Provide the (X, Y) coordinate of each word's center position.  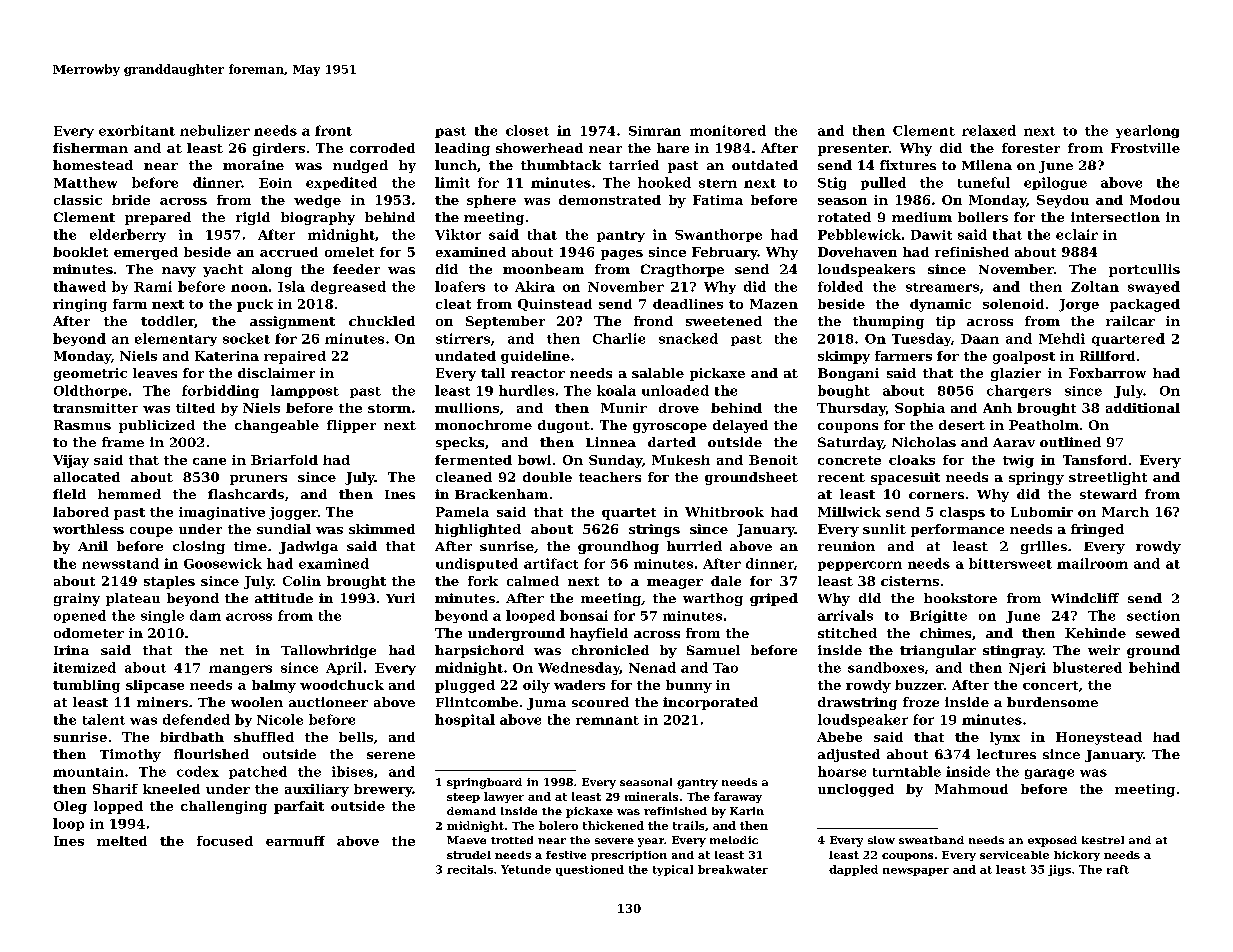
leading (462, 149)
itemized (84, 667)
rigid (253, 218)
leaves (155, 373)
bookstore (960, 598)
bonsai (584, 615)
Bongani (848, 374)
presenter (853, 150)
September (505, 322)
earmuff (295, 841)
